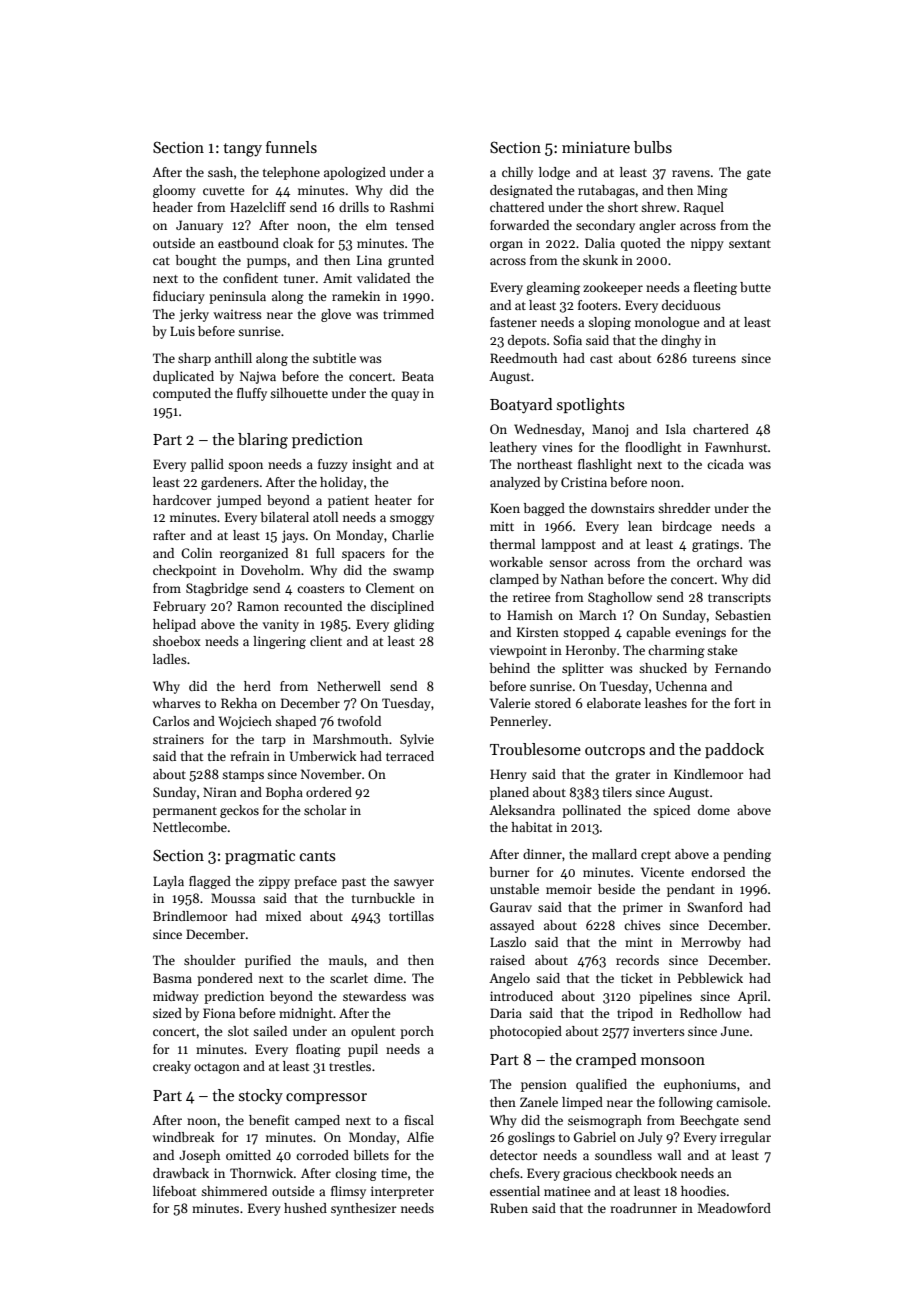  I want to click on ravens, so click(691, 173).
